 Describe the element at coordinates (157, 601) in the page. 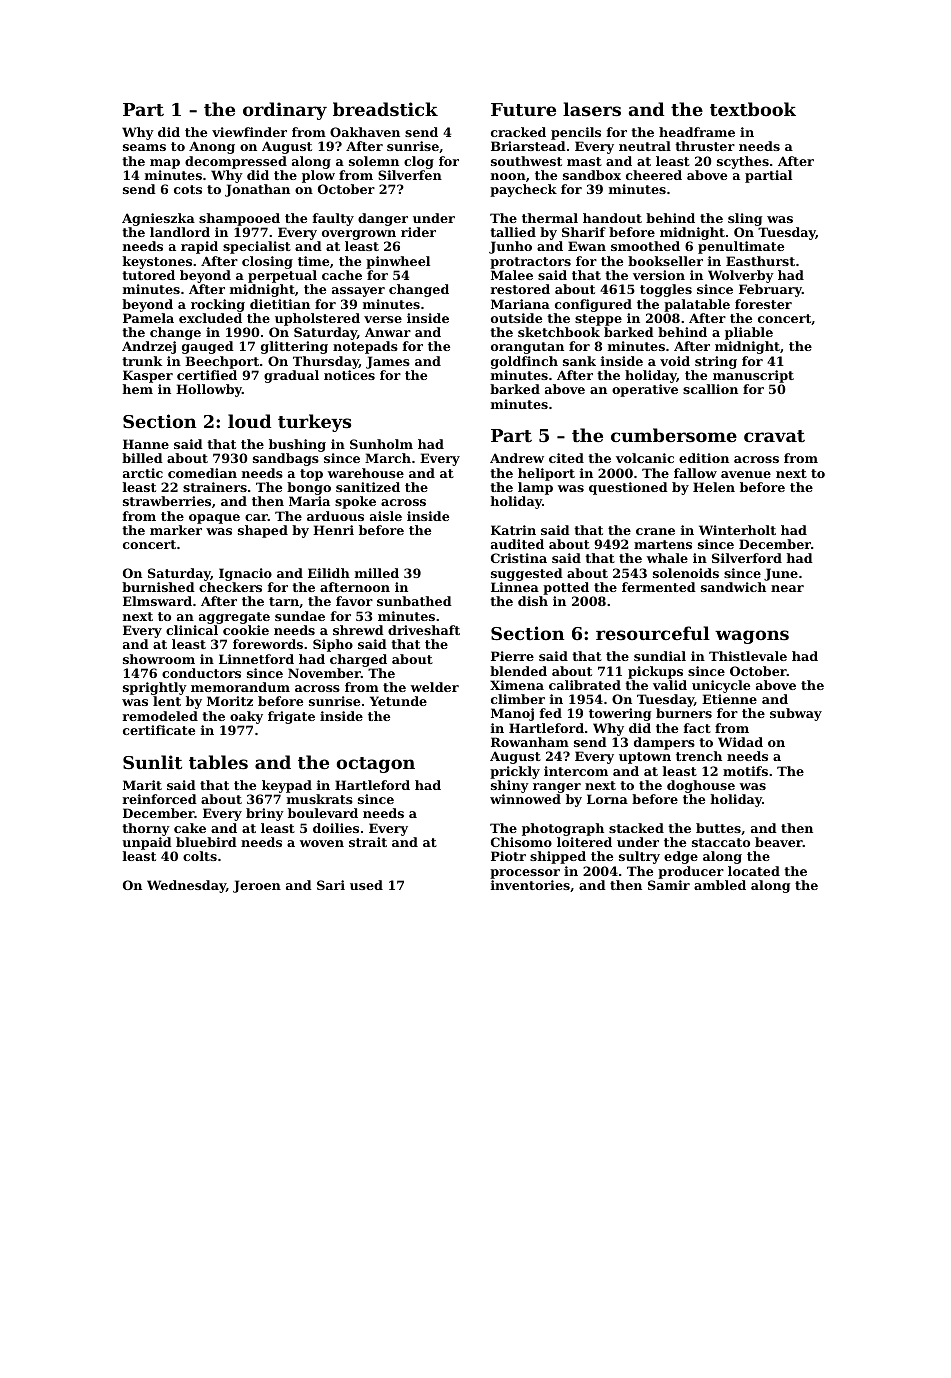

I see `Elmsward` at that location.
